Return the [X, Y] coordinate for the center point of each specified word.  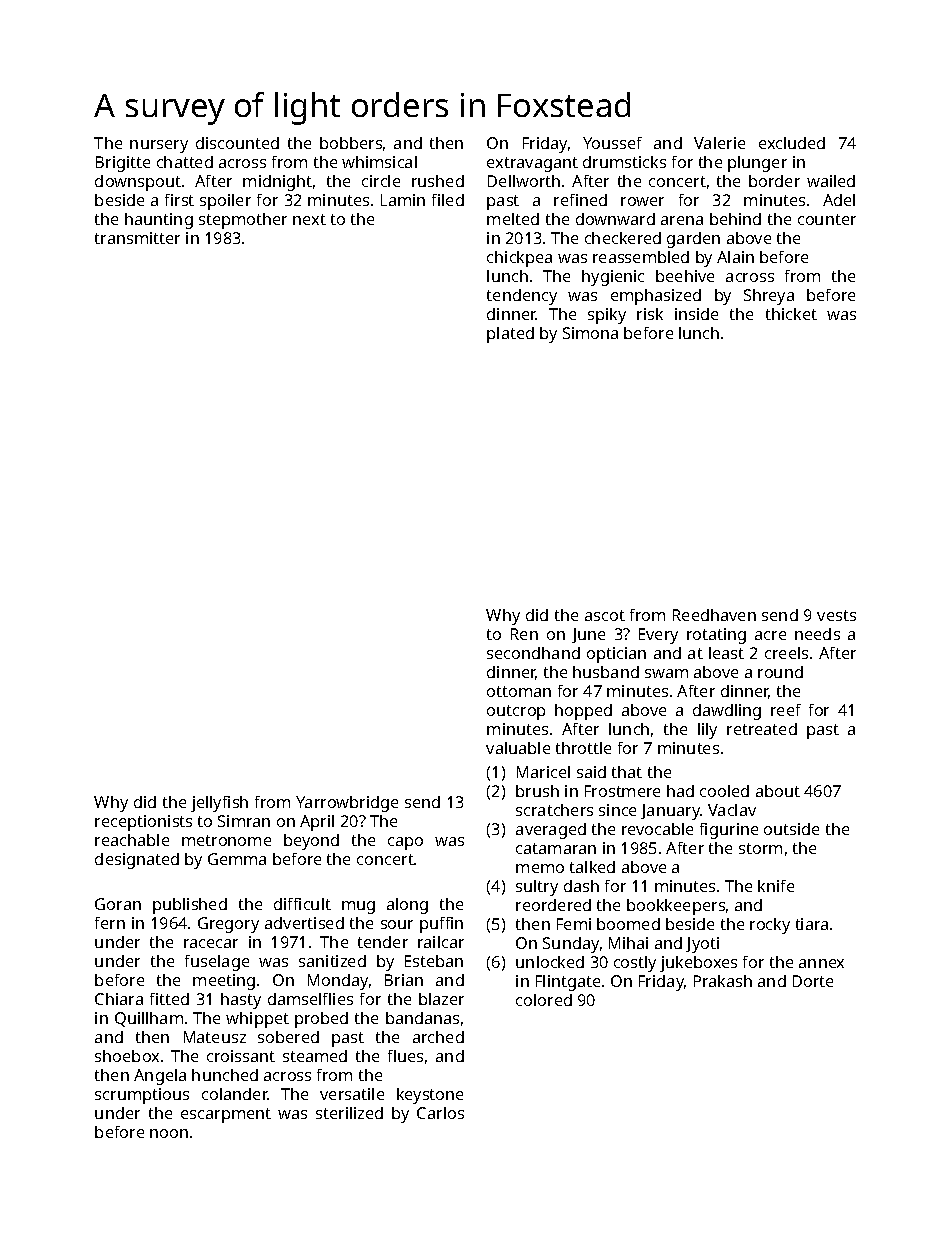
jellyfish [219, 804]
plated [510, 335]
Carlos [440, 1113]
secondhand [533, 653]
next [309, 219]
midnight [277, 183]
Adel [839, 200]
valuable [518, 748]
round [780, 672]
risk [650, 314]
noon [169, 1133]
